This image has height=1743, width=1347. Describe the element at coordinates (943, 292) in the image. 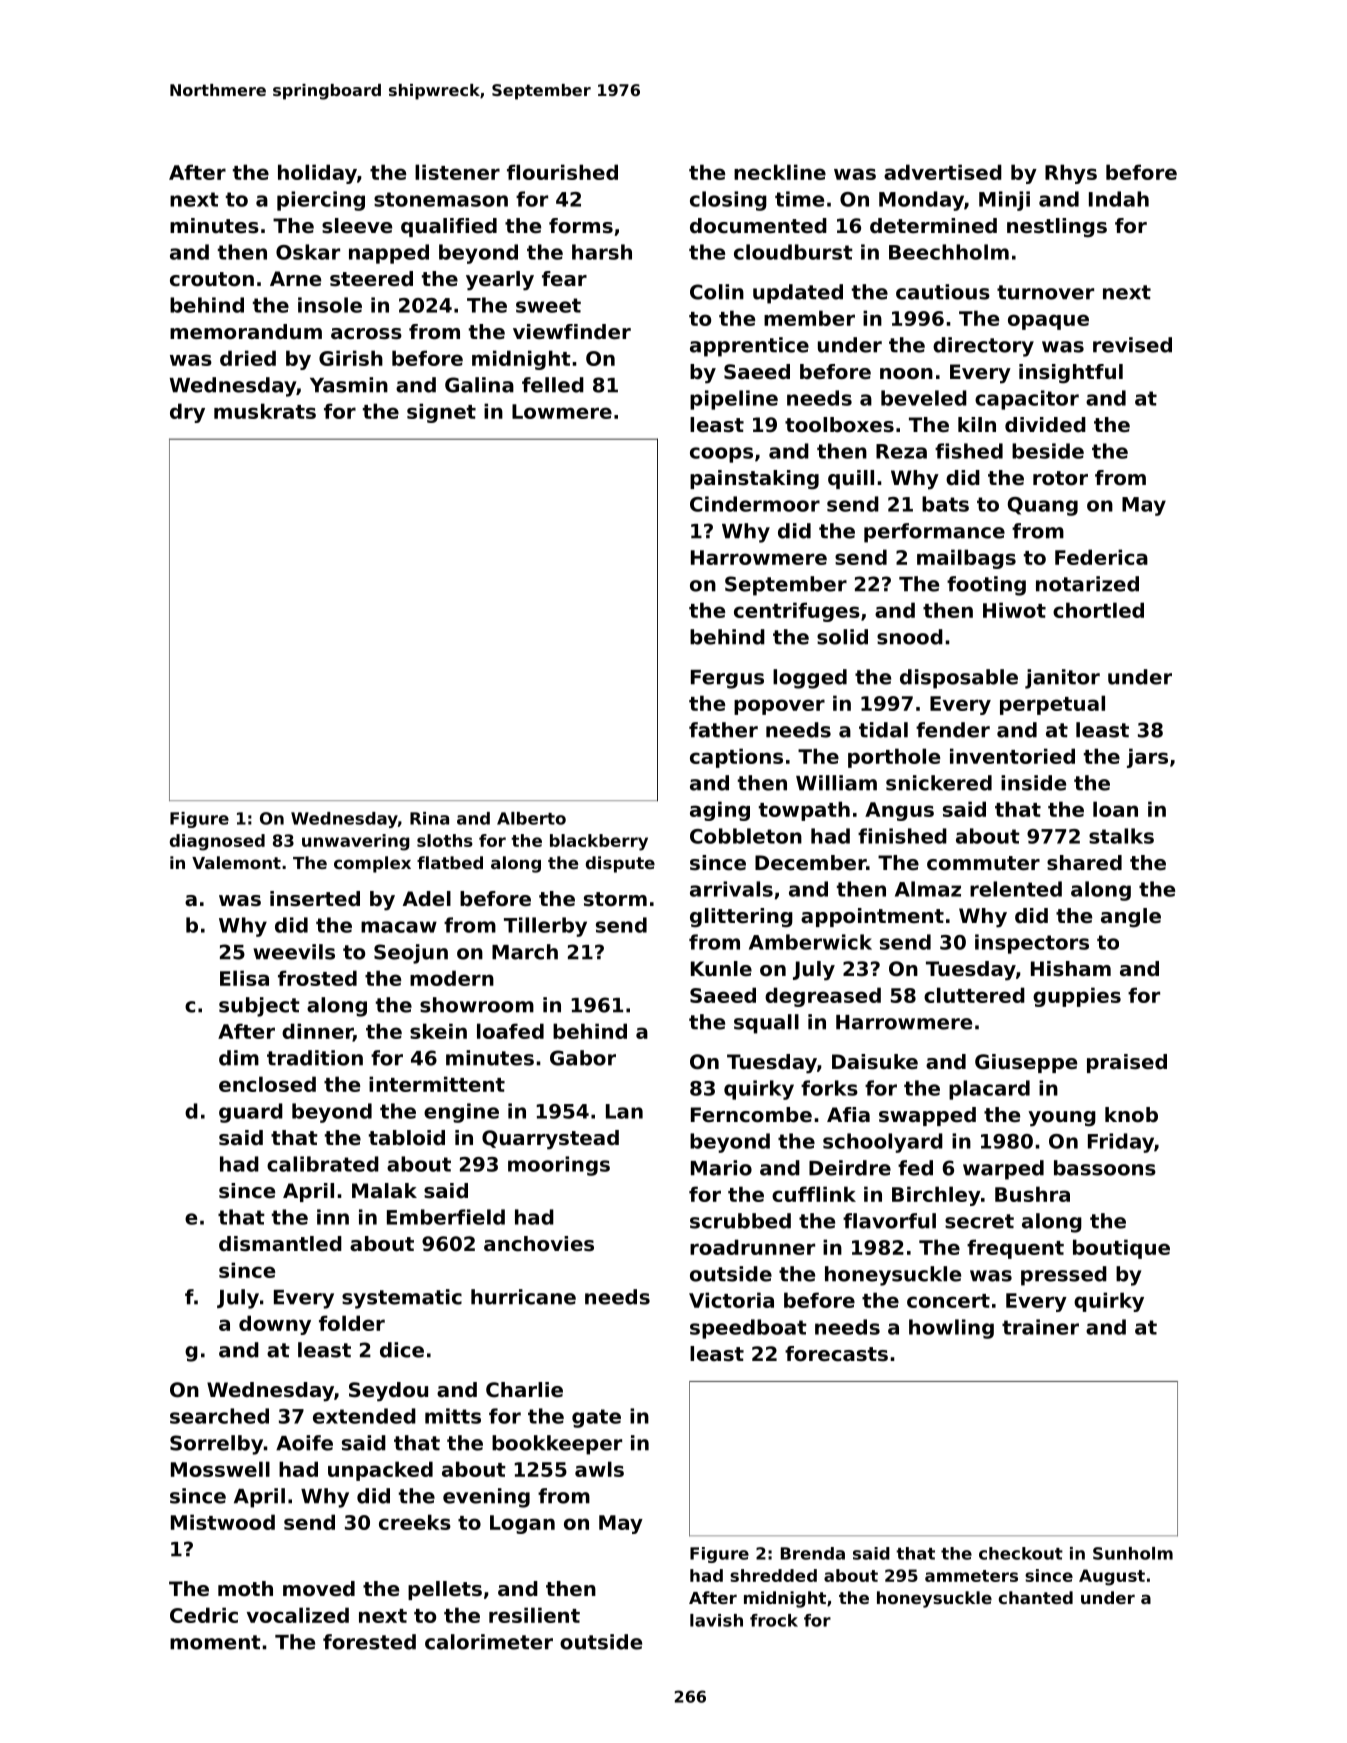

I see `cautious` at that location.
